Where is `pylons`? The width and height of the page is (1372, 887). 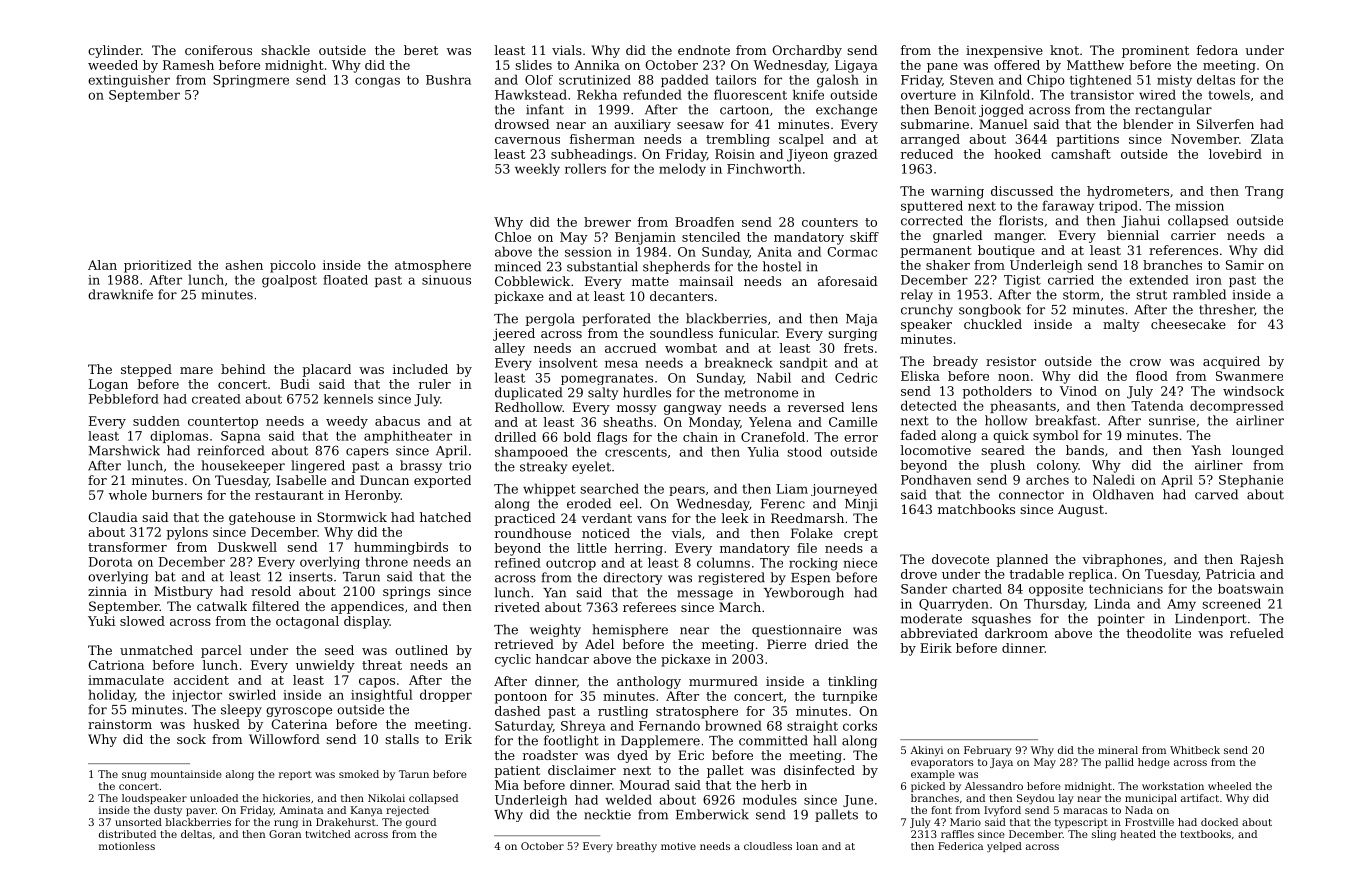 pylons is located at coordinates (187, 533).
